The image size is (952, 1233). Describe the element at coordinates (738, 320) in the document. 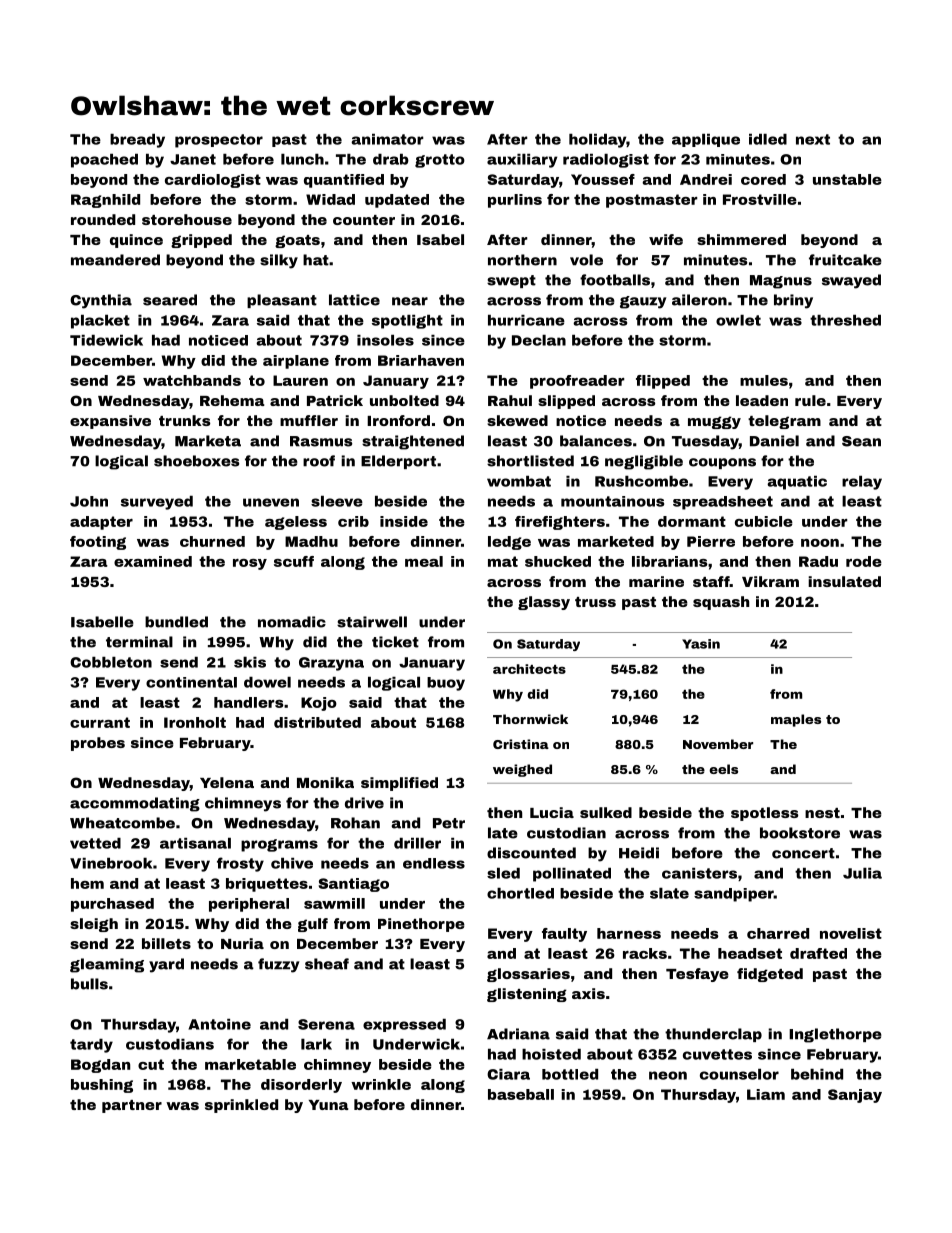

I see `owlet` at that location.
